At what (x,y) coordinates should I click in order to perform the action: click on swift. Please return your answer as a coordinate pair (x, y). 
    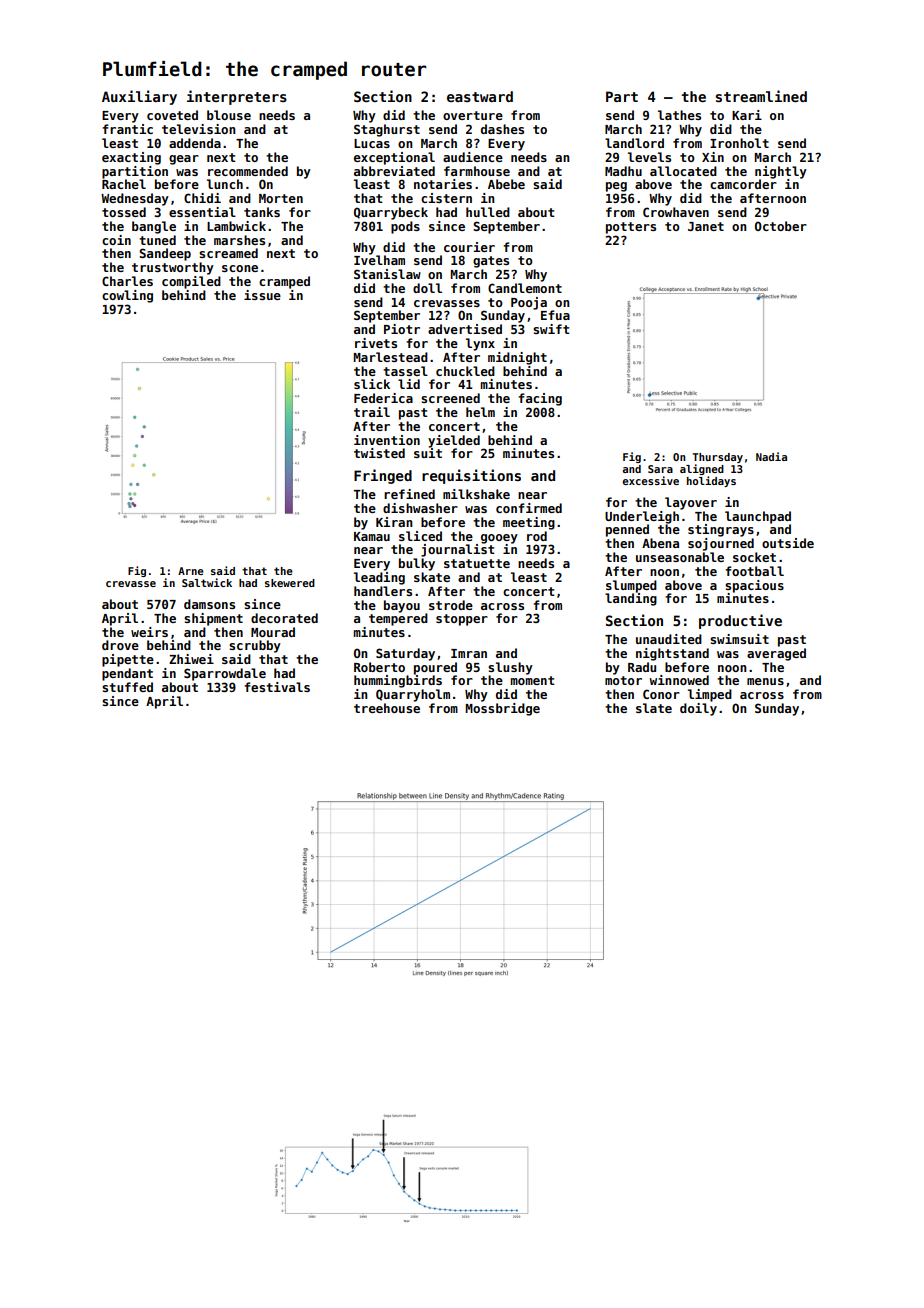
    Looking at the image, I should click on (551, 329).
